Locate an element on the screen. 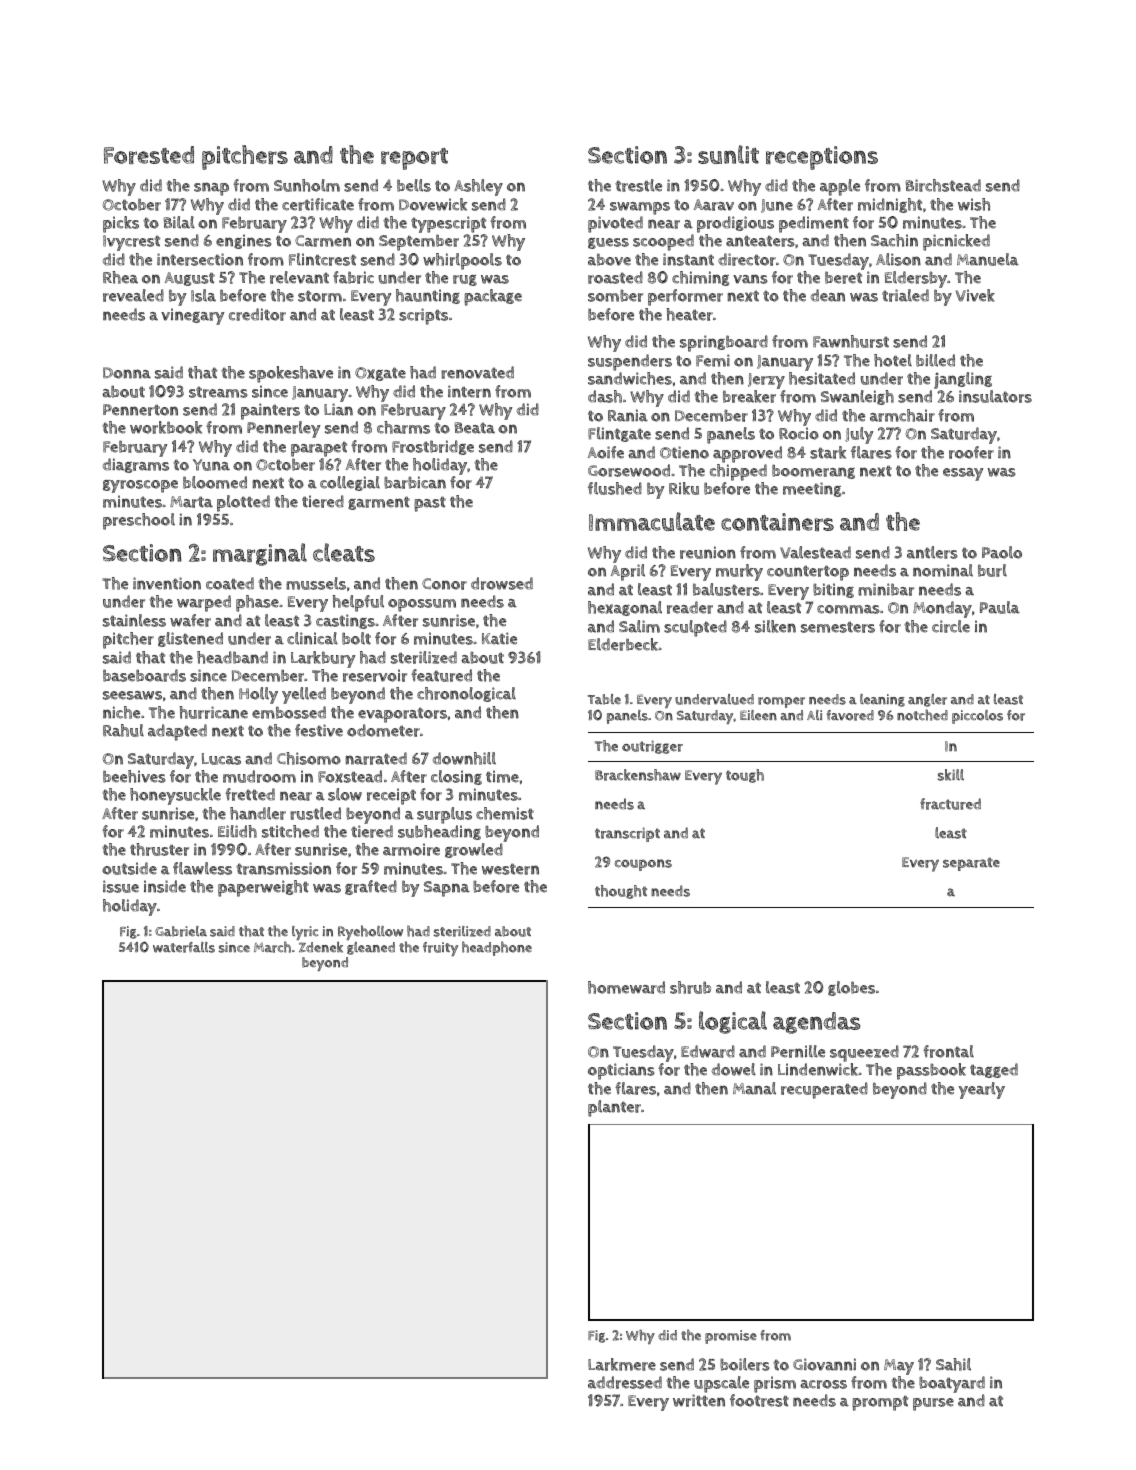  Valestead is located at coordinates (815, 552).
